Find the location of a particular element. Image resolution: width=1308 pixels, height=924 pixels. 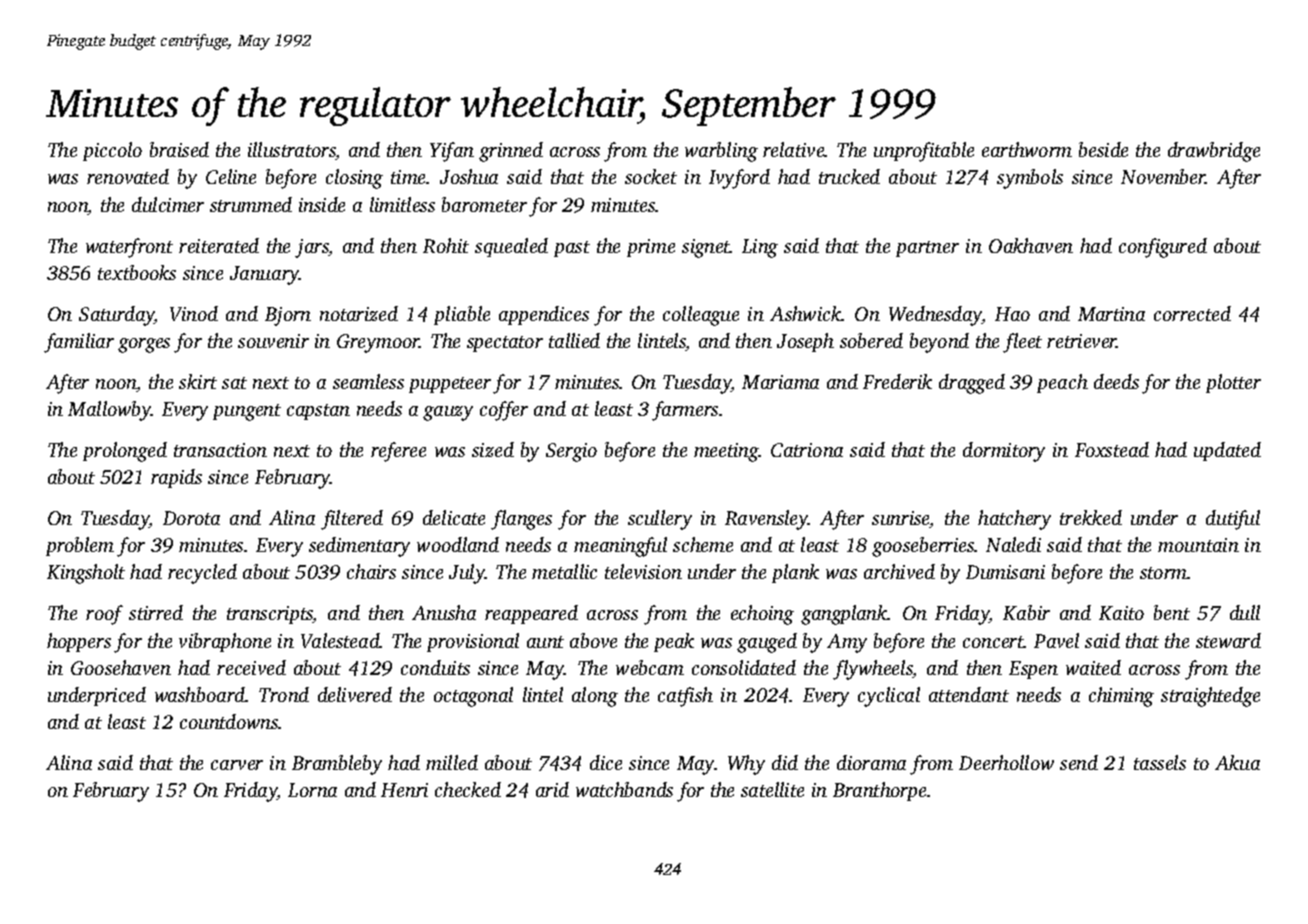

Wednesday is located at coordinates (935, 316).
